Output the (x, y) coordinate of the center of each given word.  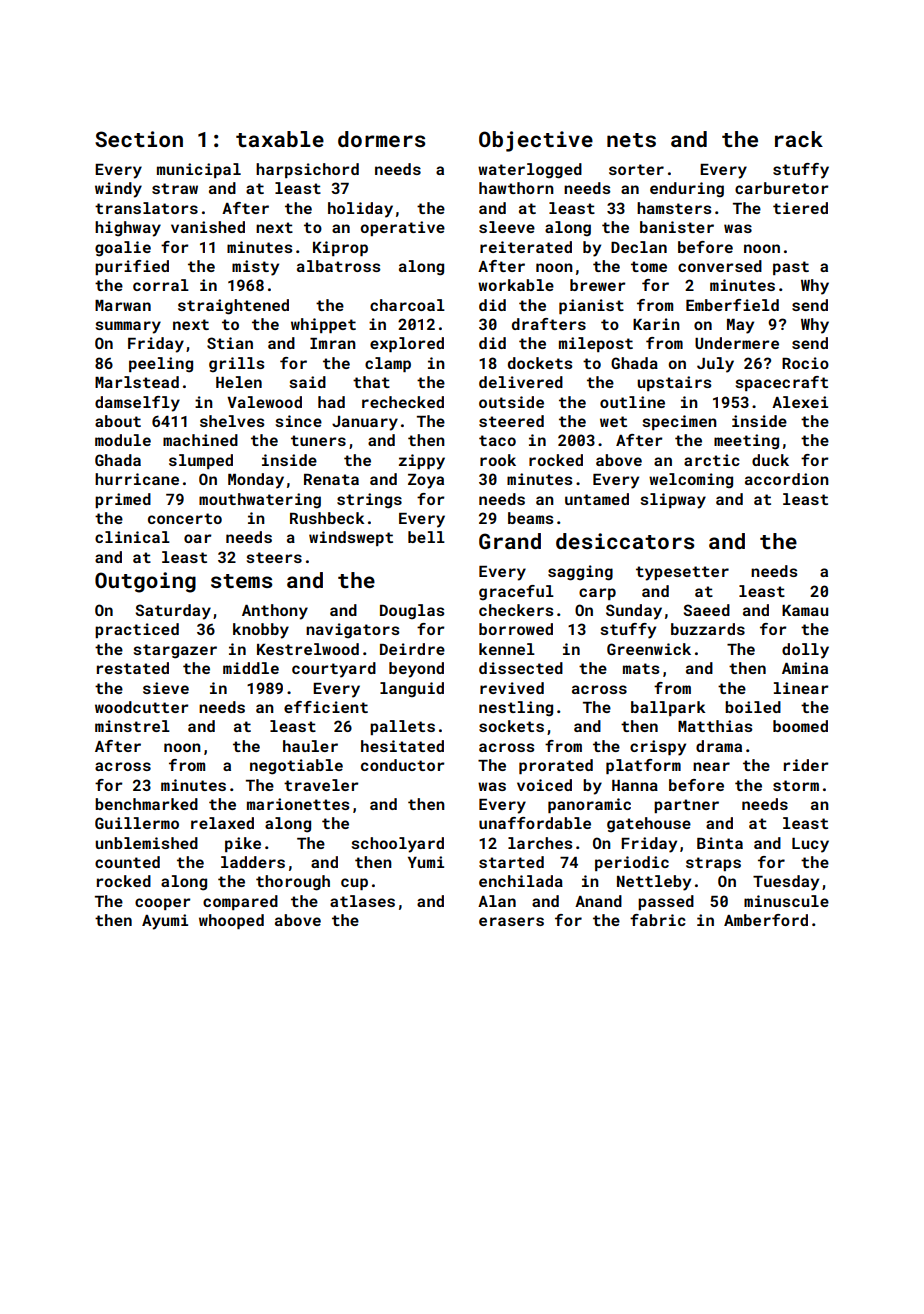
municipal (199, 170)
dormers (381, 139)
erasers (511, 921)
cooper (163, 904)
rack (799, 139)
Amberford (766, 920)
